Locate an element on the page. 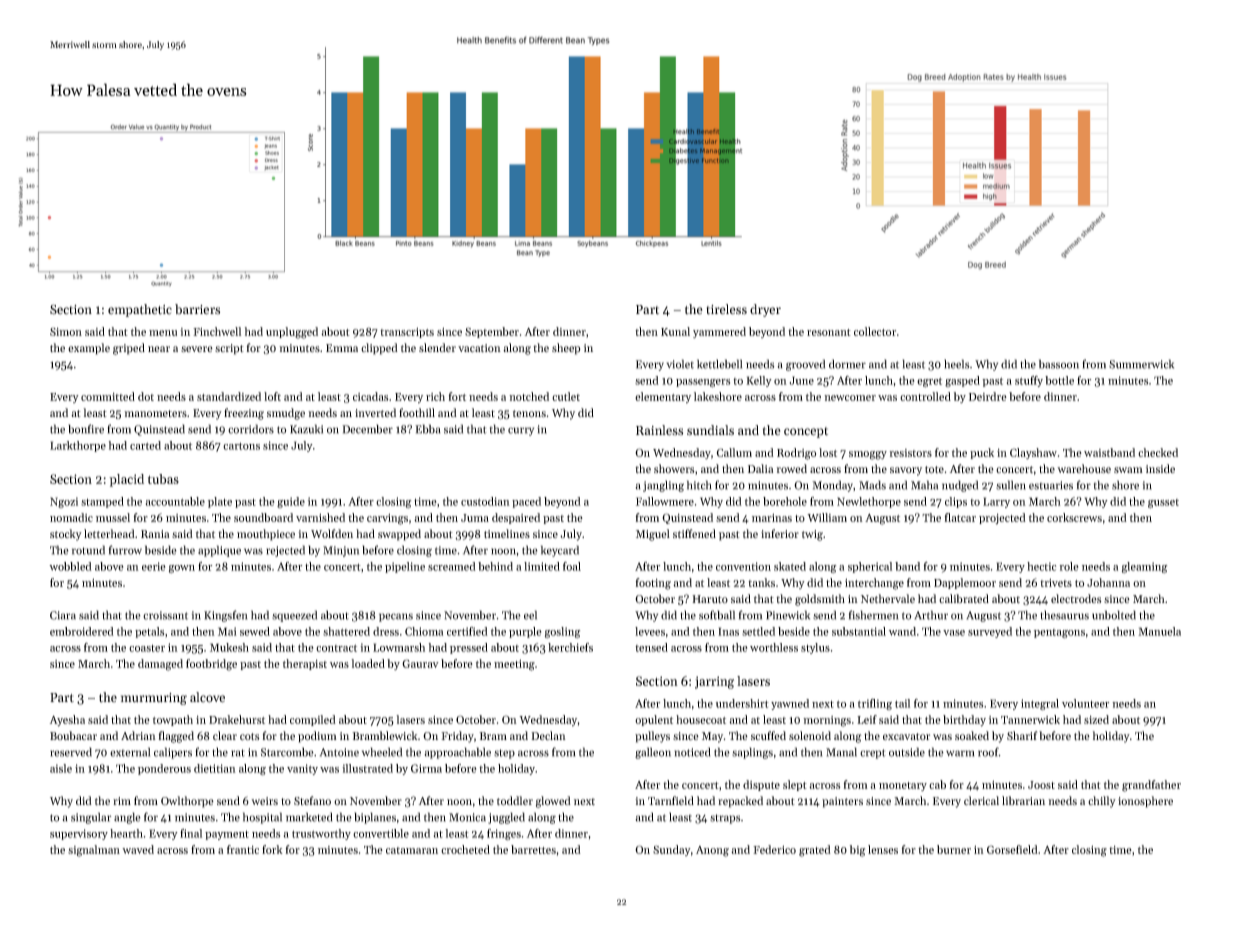  catamaran is located at coordinates (412, 850).
